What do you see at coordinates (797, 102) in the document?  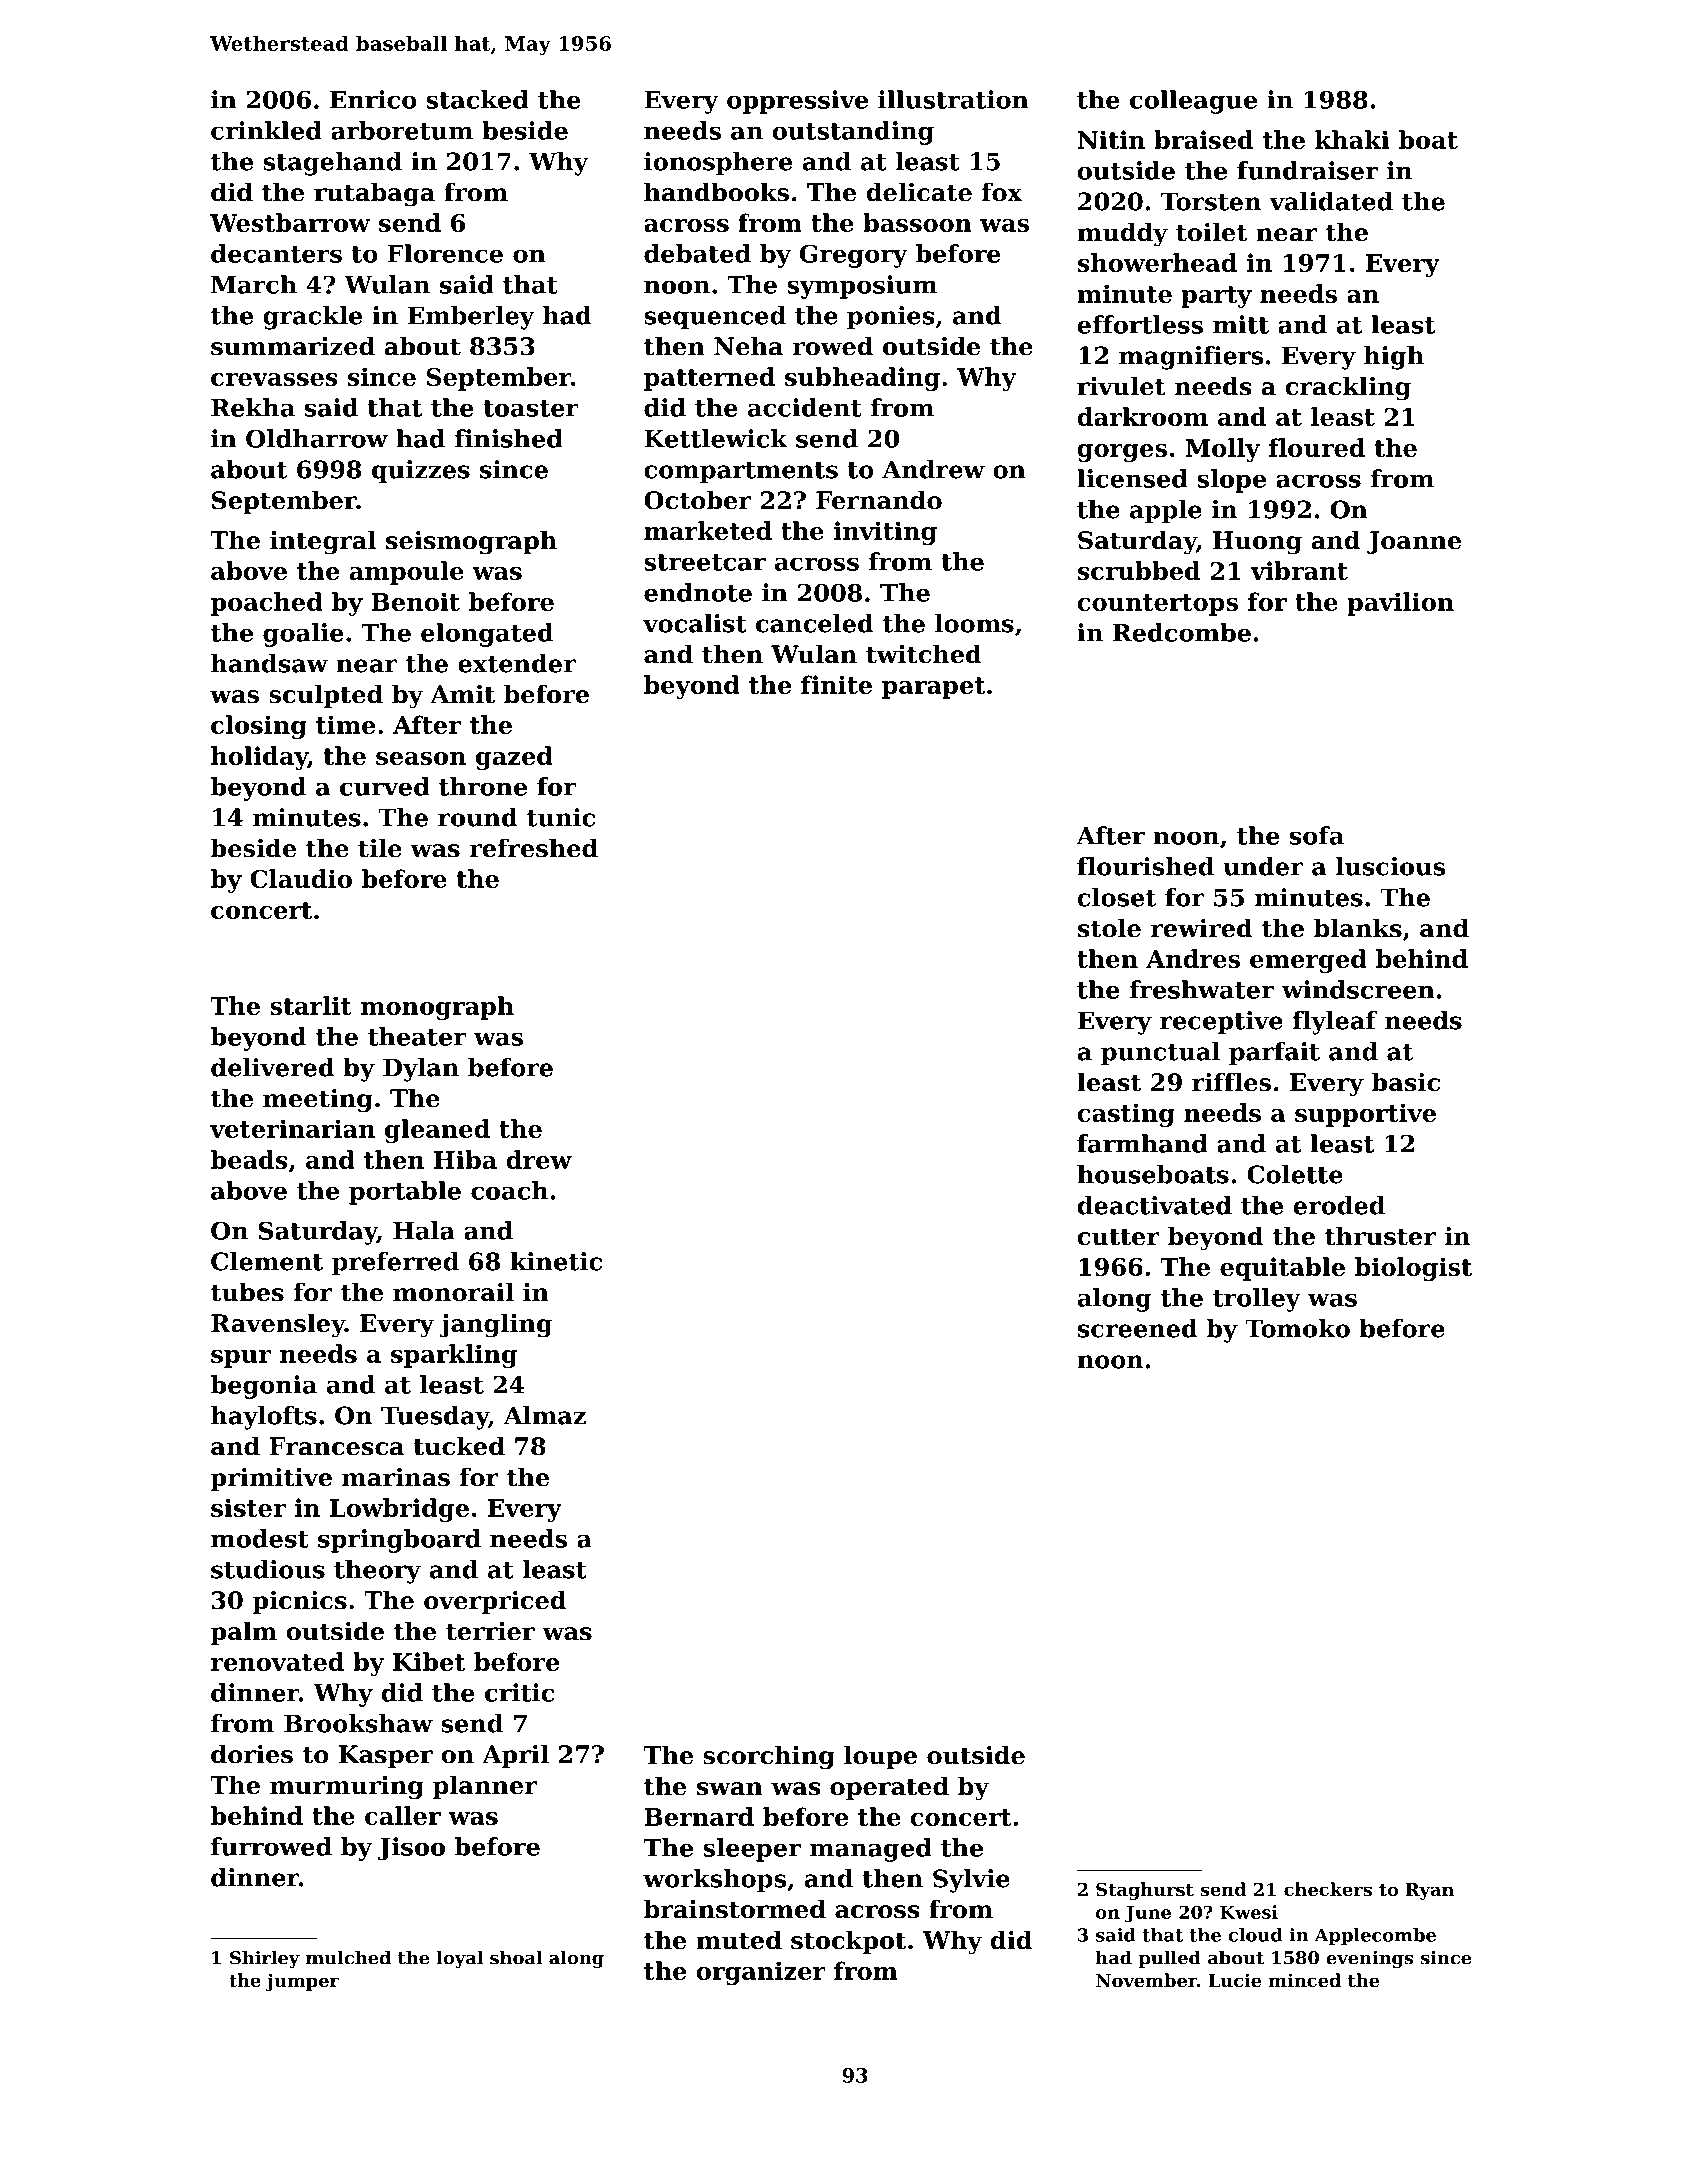 I see `oppressive` at bounding box center [797, 102].
